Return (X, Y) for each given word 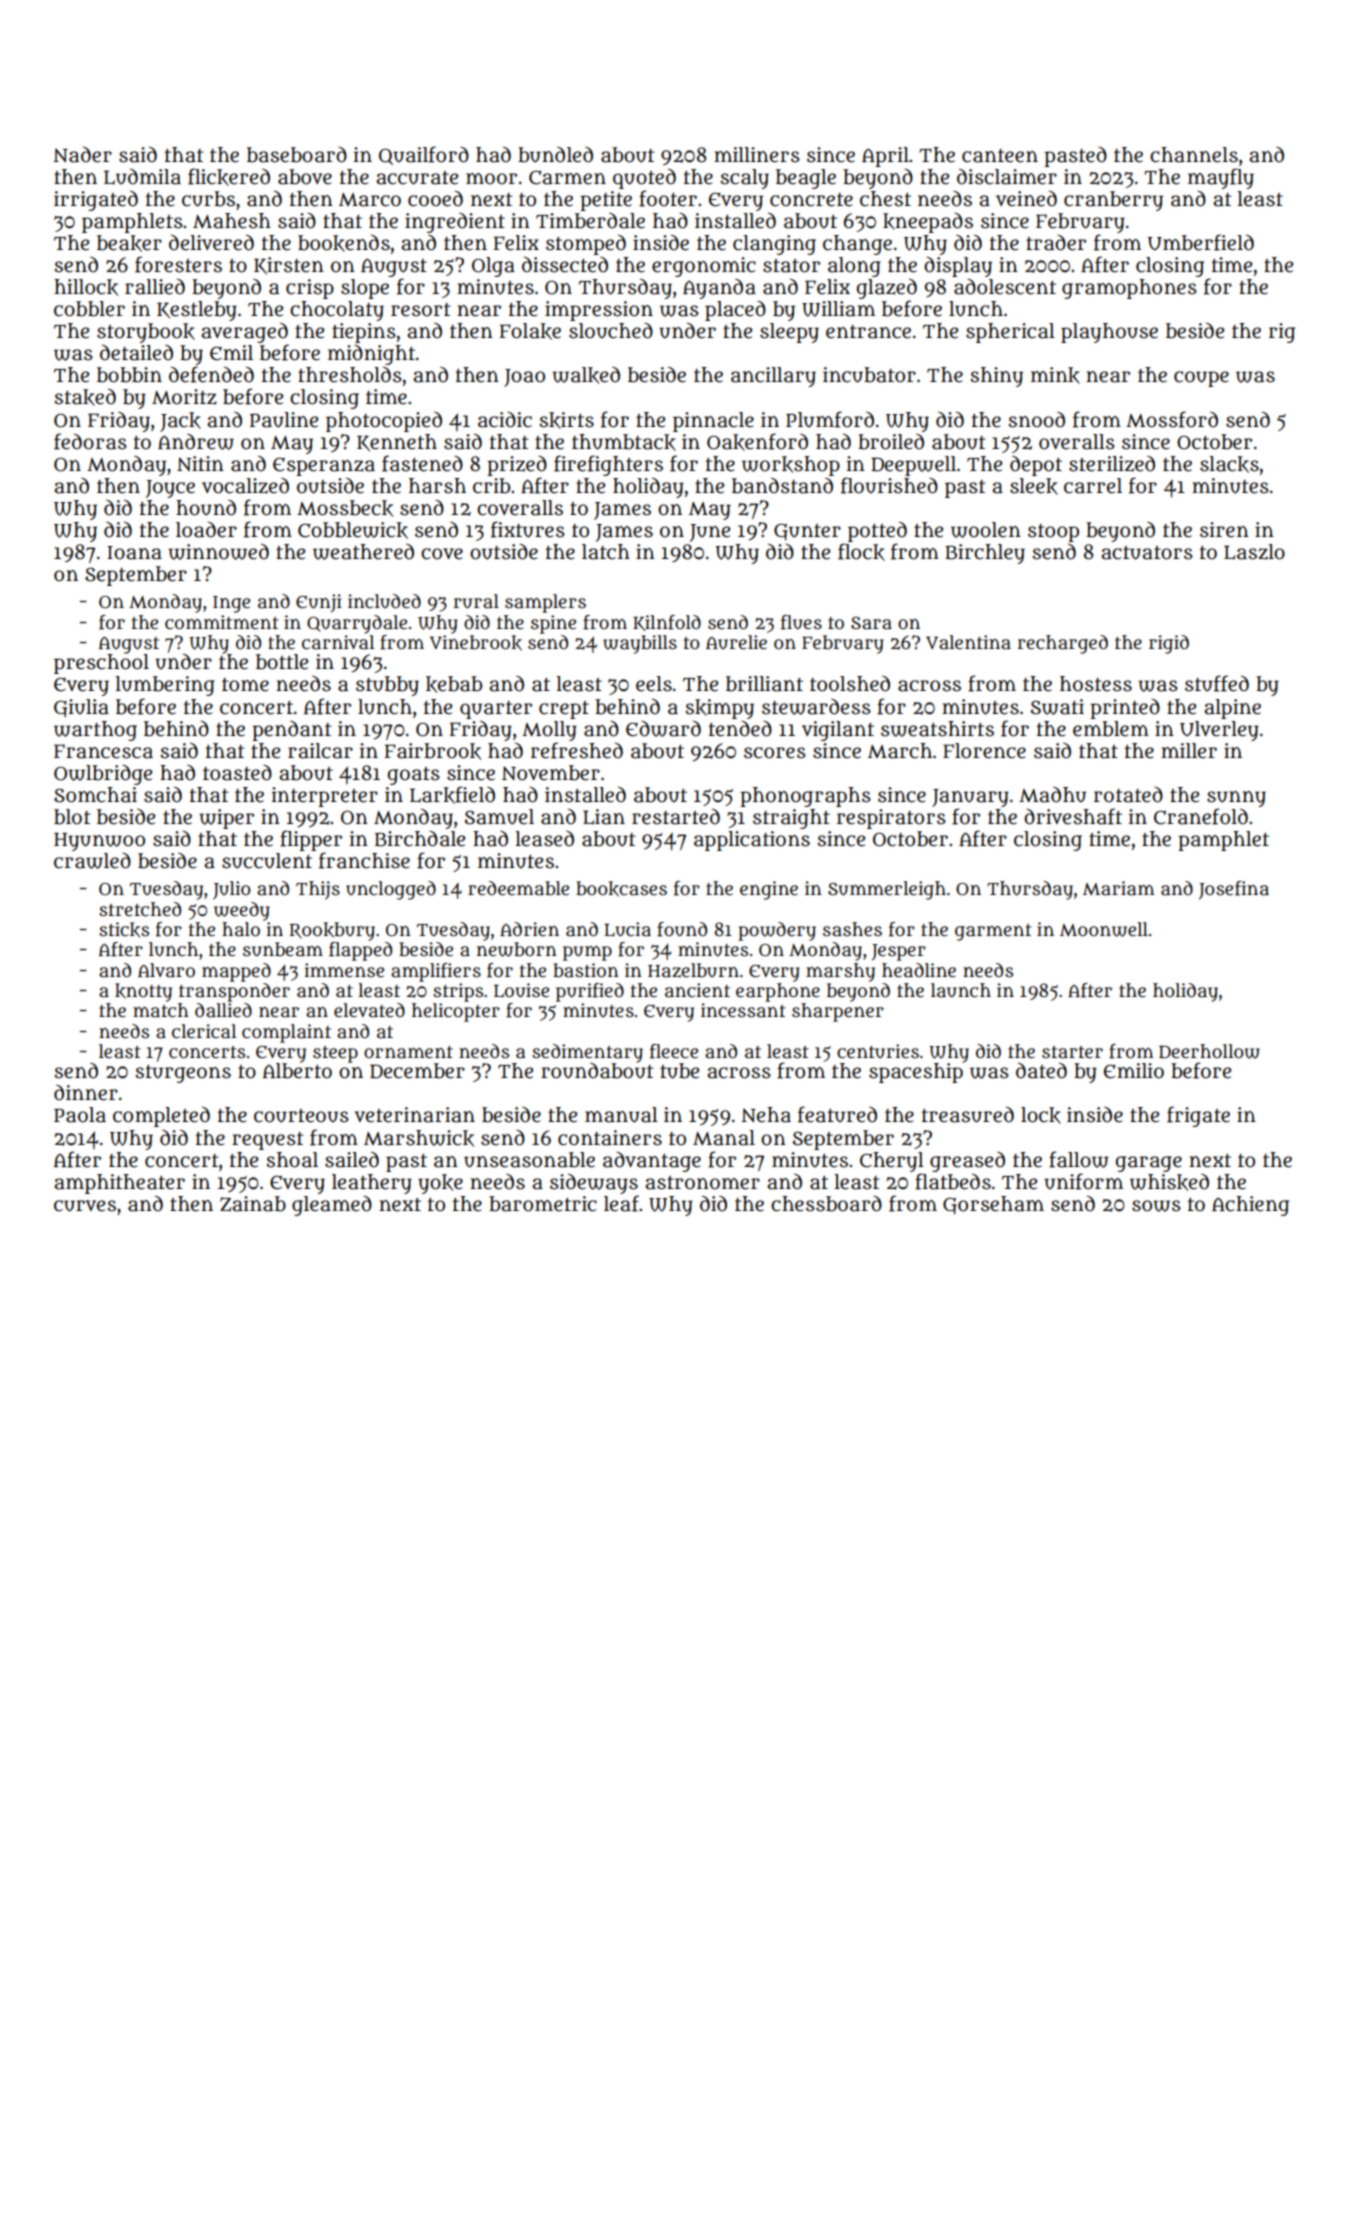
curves (85, 1206)
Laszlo (1254, 552)
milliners (757, 155)
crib (491, 486)
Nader (82, 155)
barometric (543, 1204)
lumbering (165, 686)
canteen (1000, 156)
